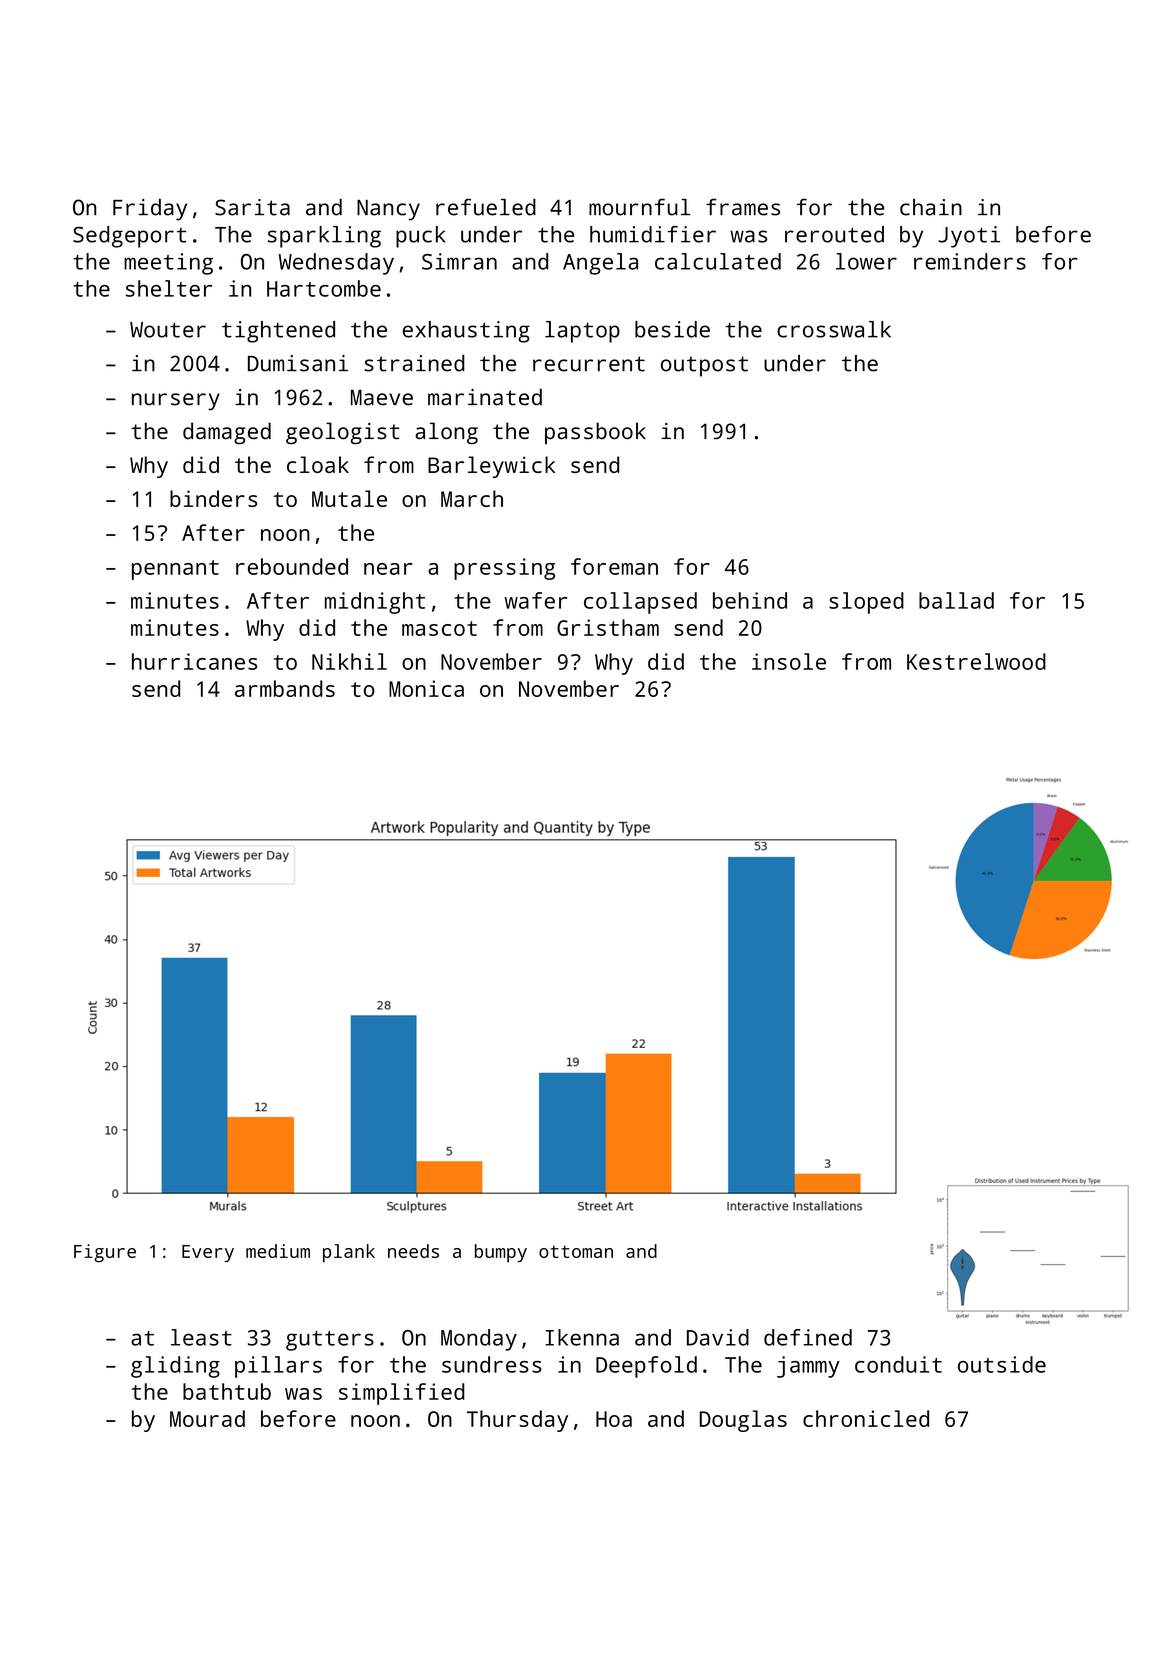 The width and height of the screenshot is (1165, 1654). Describe the element at coordinates (169, 288) in the screenshot. I see `shelter` at that location.
